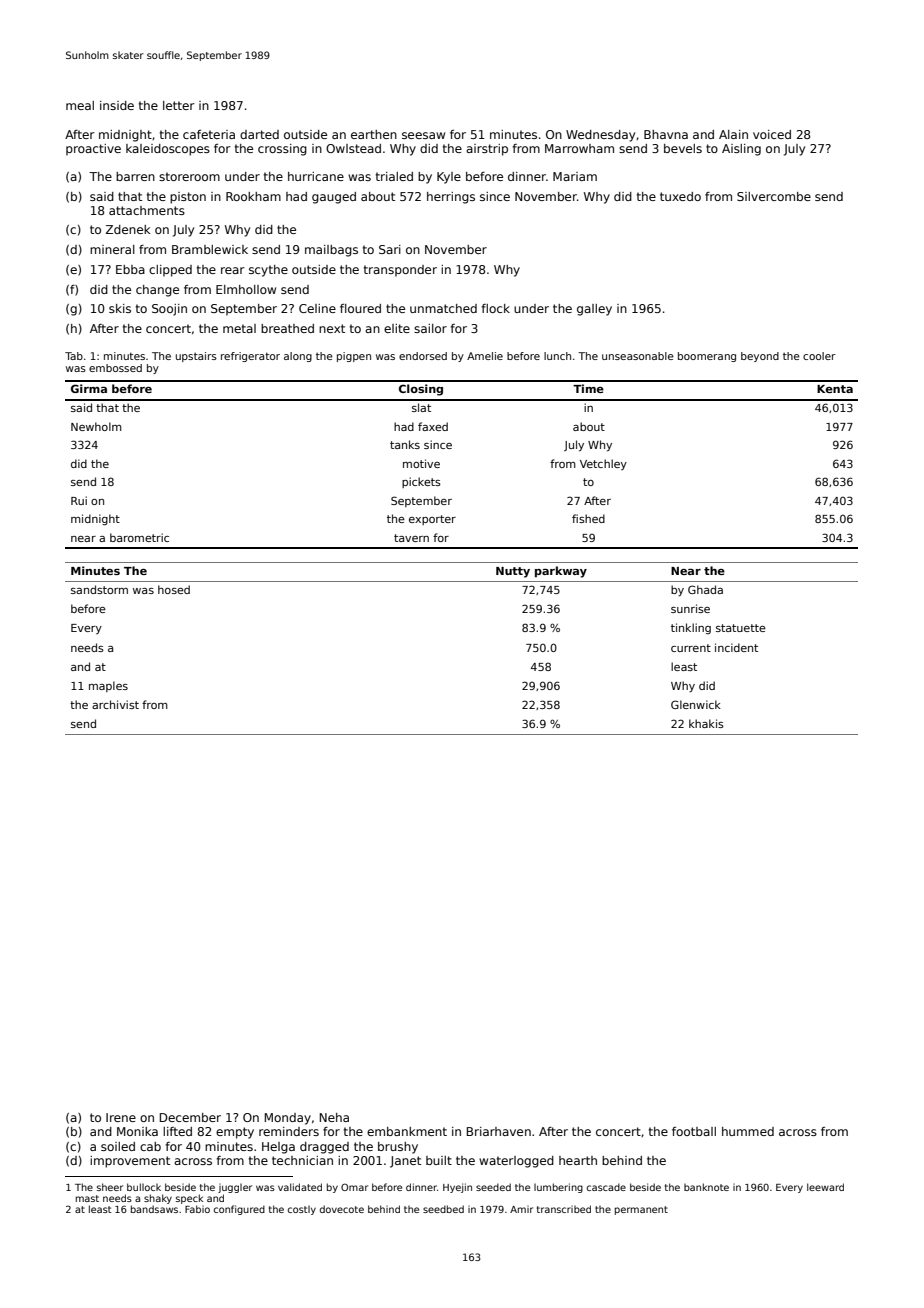 This screenshot has height=1308, width=924. What do you see at coordinates (575, 176) in the screenshot?
I see `Mariam` at bounding box center [575, 176].
